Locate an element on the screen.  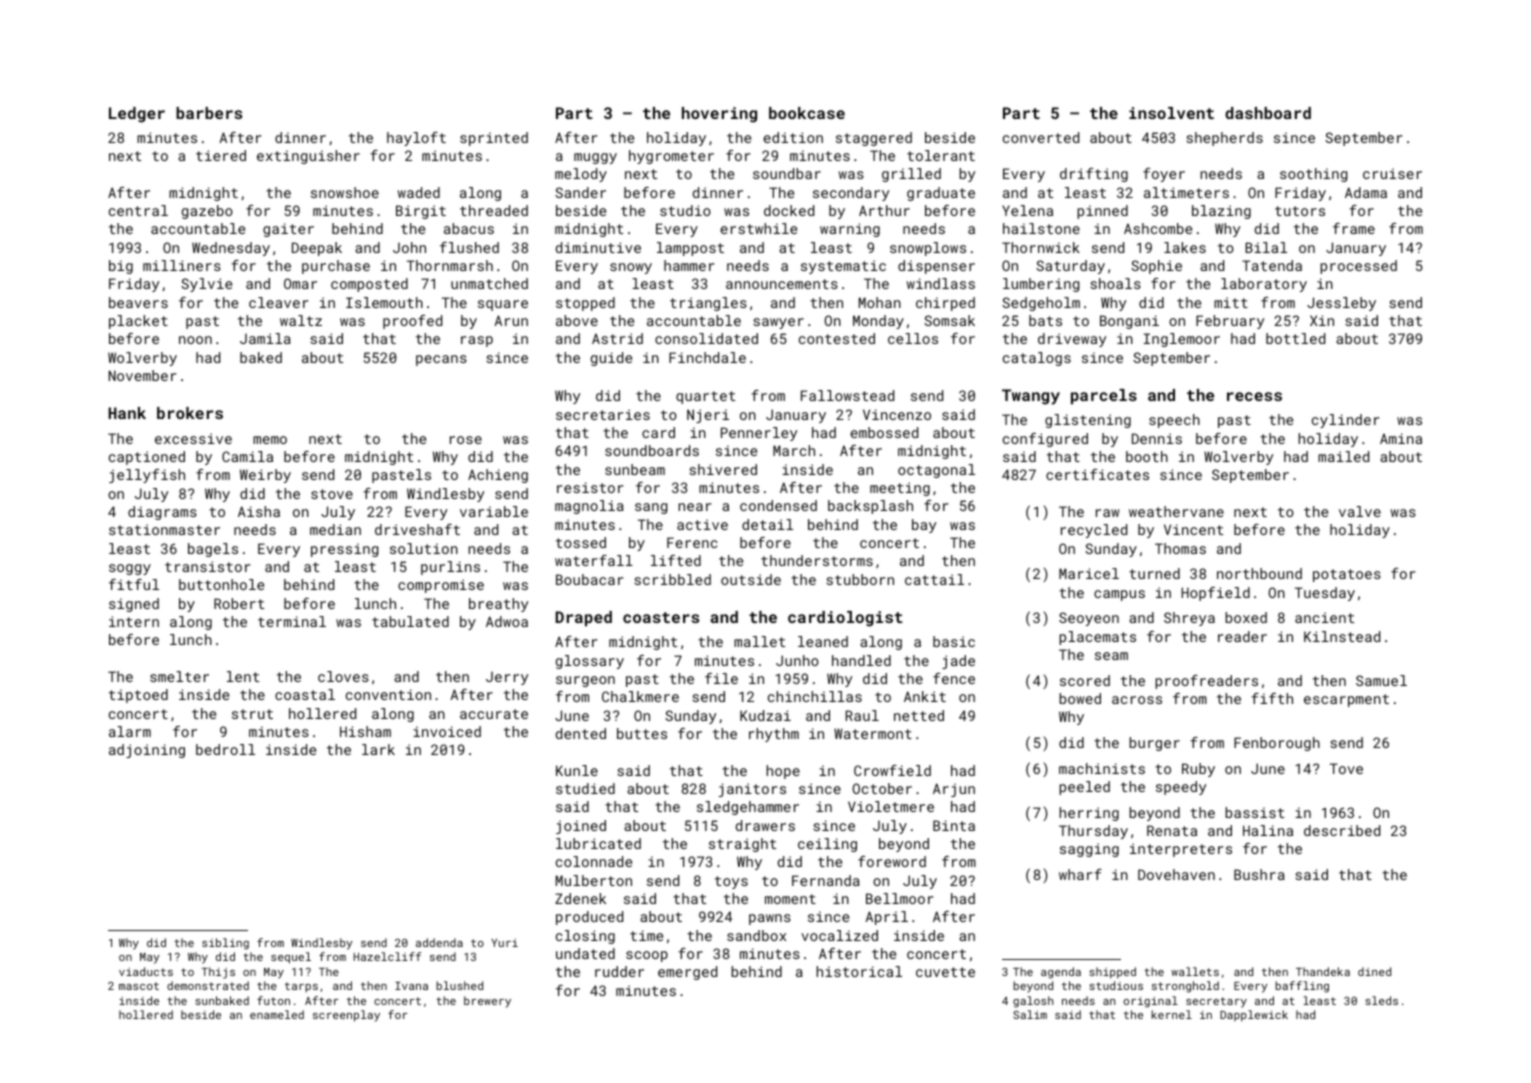
Dapplewick is located at coordinates (1254, 1016).
